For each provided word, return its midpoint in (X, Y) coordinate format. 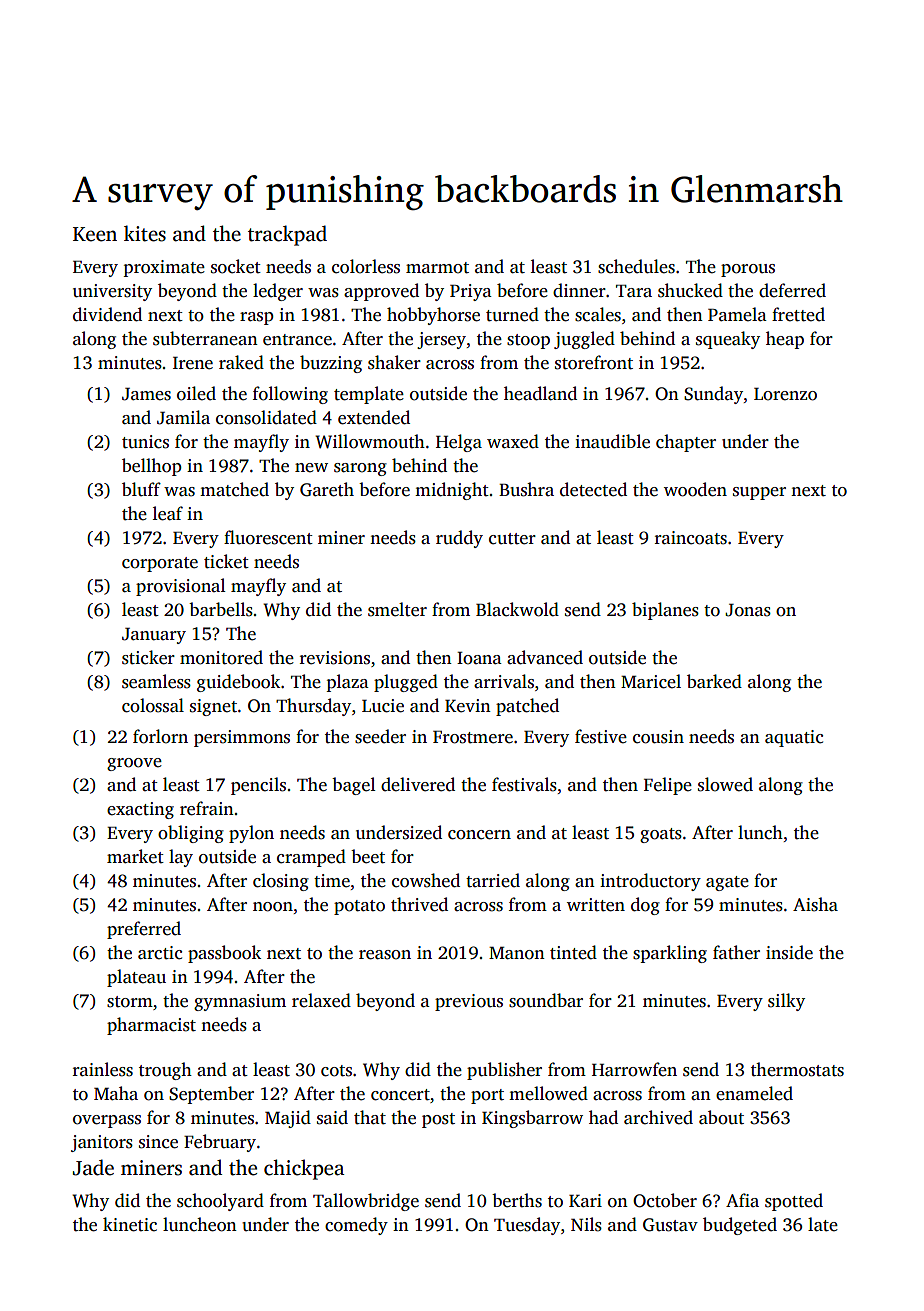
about (721, 1117)
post (438, 1120)
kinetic (130, 1224)
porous (748, 270)
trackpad (287, 235)
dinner (579, 290)
